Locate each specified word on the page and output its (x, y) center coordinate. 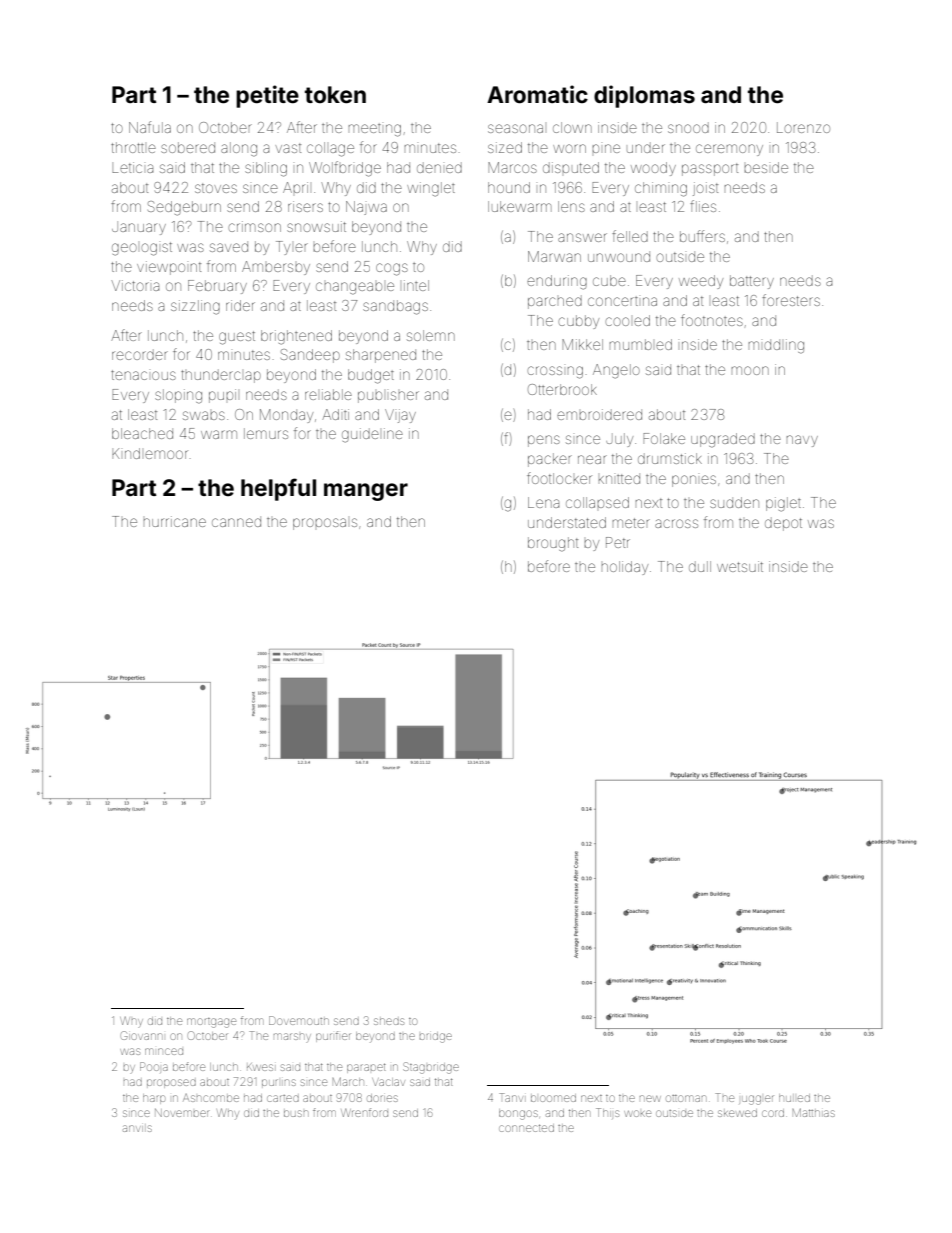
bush (295, 1113)
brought (553, 544)
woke (637, 1113)
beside (766, 167)
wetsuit (740, 566)
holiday (624, 568)
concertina (622, 301)
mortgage (211, 1023)
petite (267, 96)
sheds (389, 1021)
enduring (557, 282)
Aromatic (537, 94)
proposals (325, 524)
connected (526, 1128)
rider (240, 305)
